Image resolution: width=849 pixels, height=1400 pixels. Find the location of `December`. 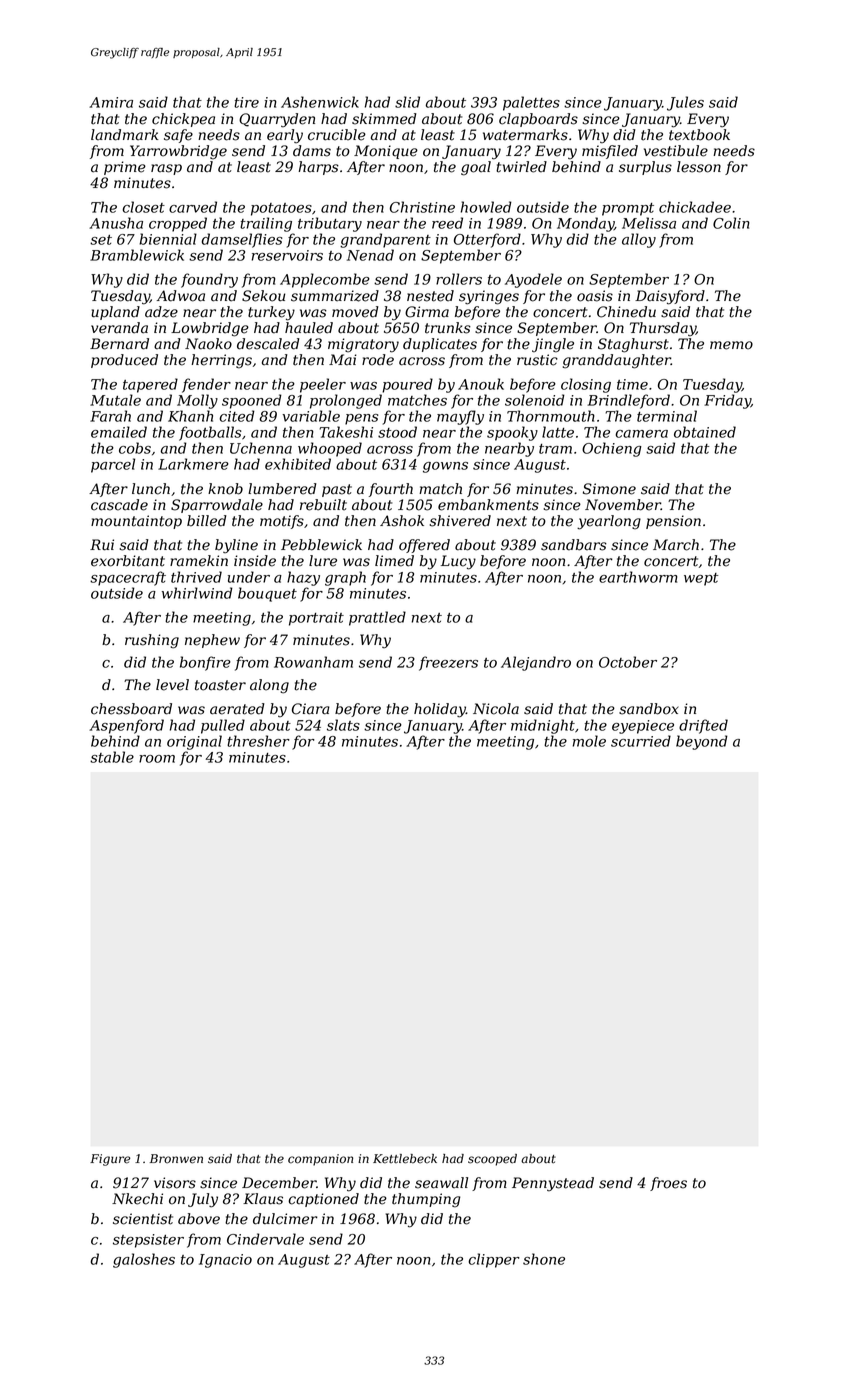

December is located at coordinates (279, 1183).
